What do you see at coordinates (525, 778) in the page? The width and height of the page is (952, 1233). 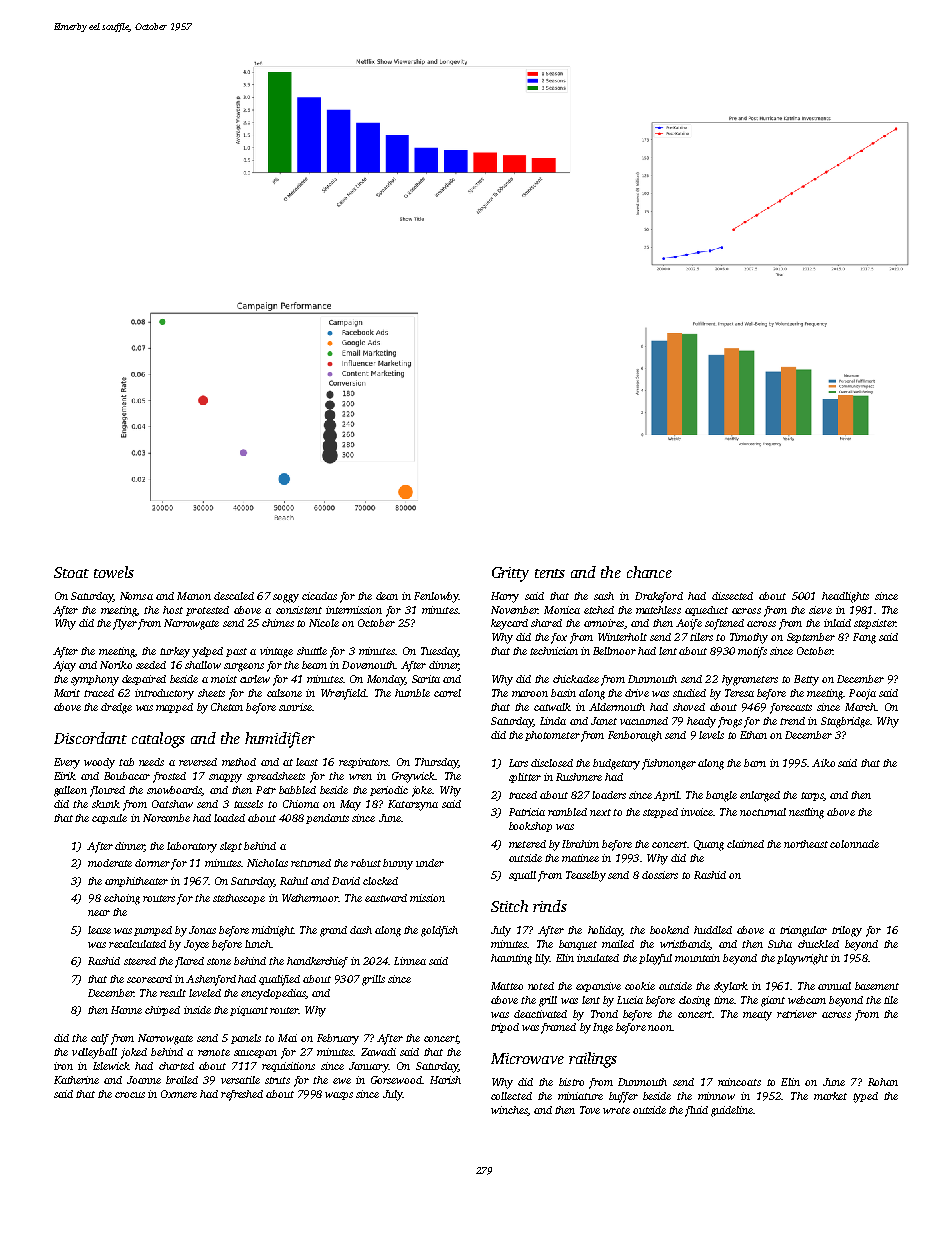 I see `splitter` at bounding box center [525, 778].
